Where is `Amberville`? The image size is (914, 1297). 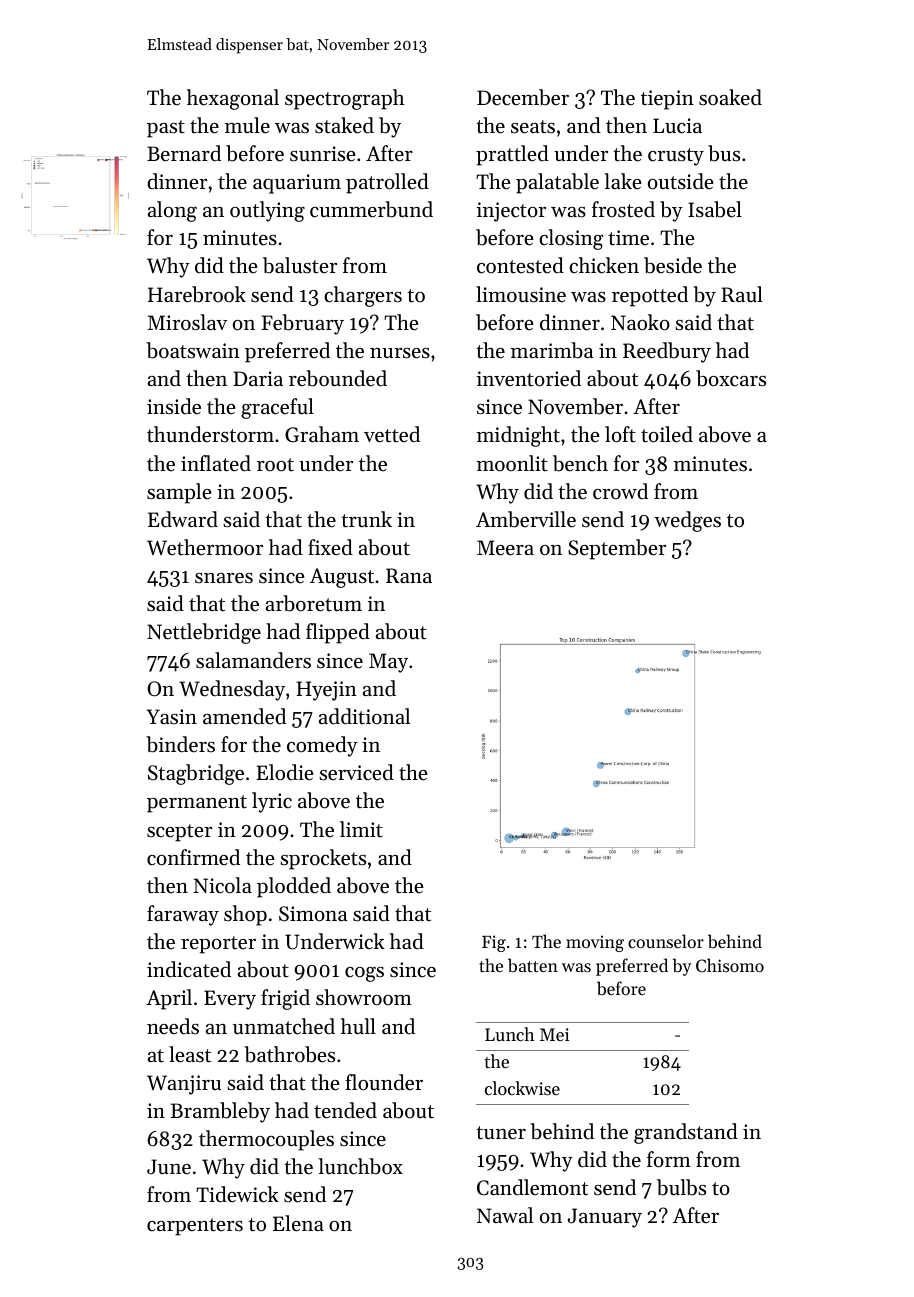
Amberville is located at coordinates (526, 519).
